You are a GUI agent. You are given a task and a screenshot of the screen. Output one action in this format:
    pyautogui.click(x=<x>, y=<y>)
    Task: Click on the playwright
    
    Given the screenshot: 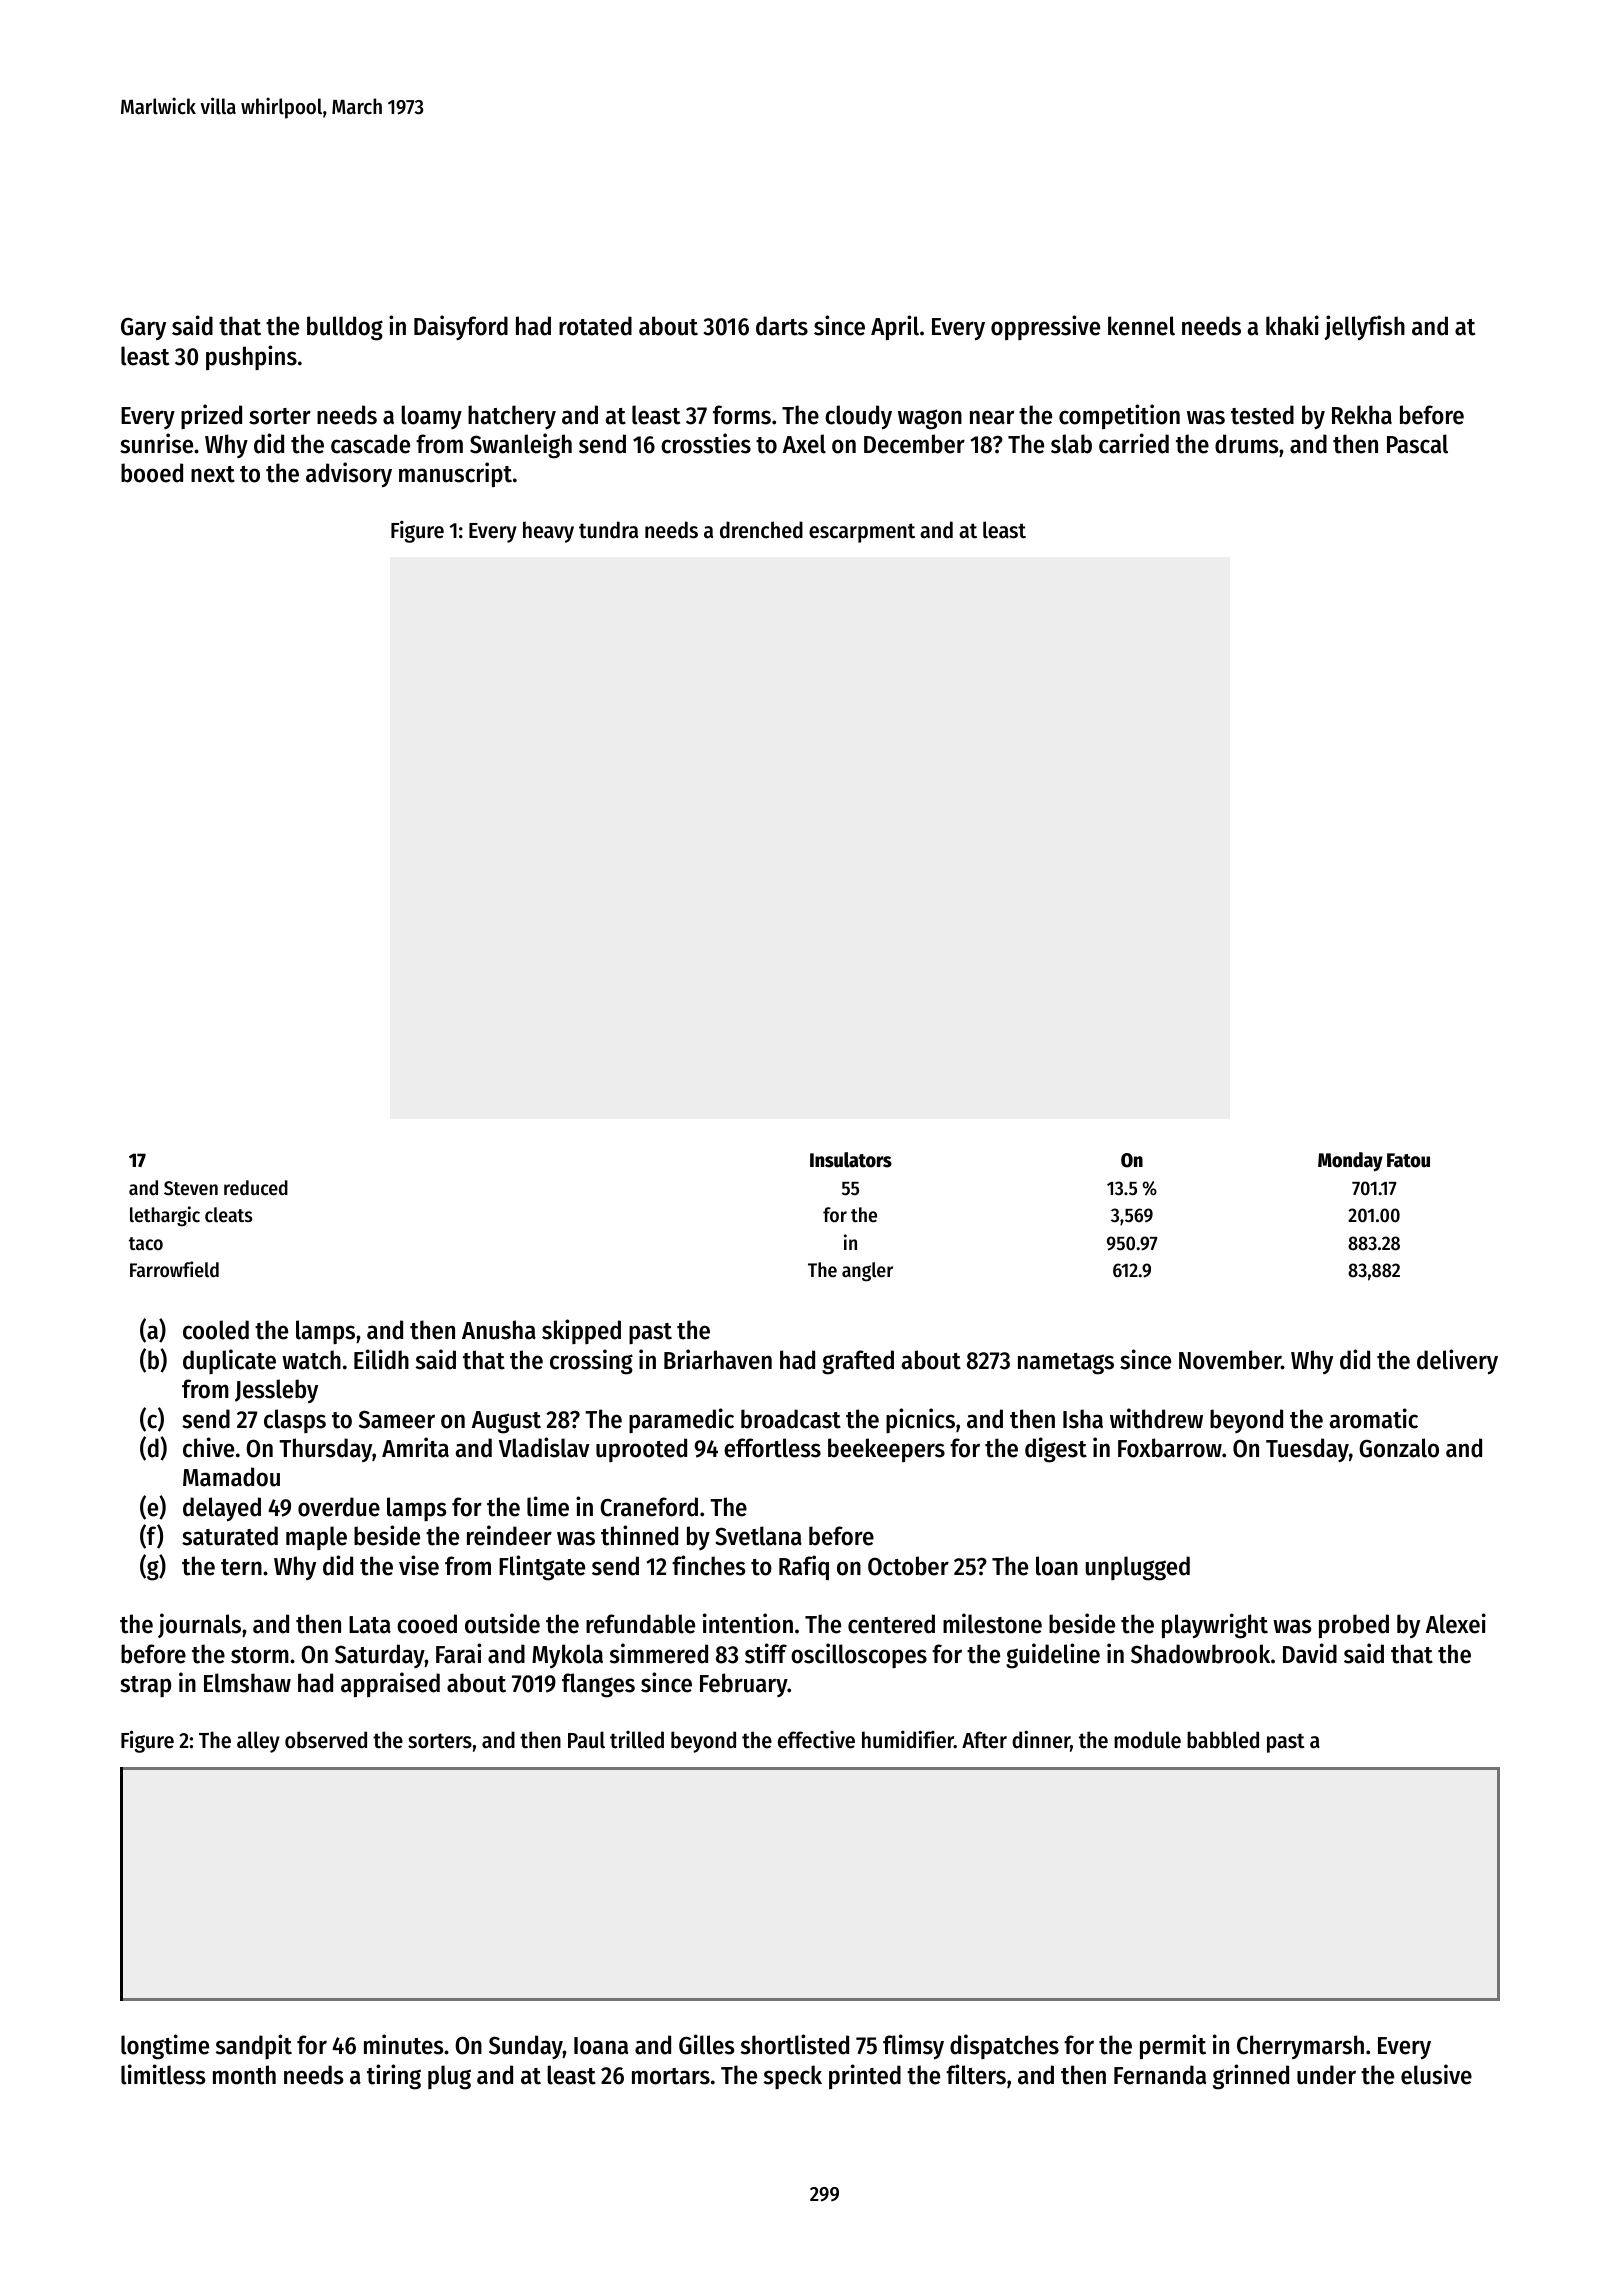 What is the action you would take?
    pyautogui.click(x=1215, y=1626)
